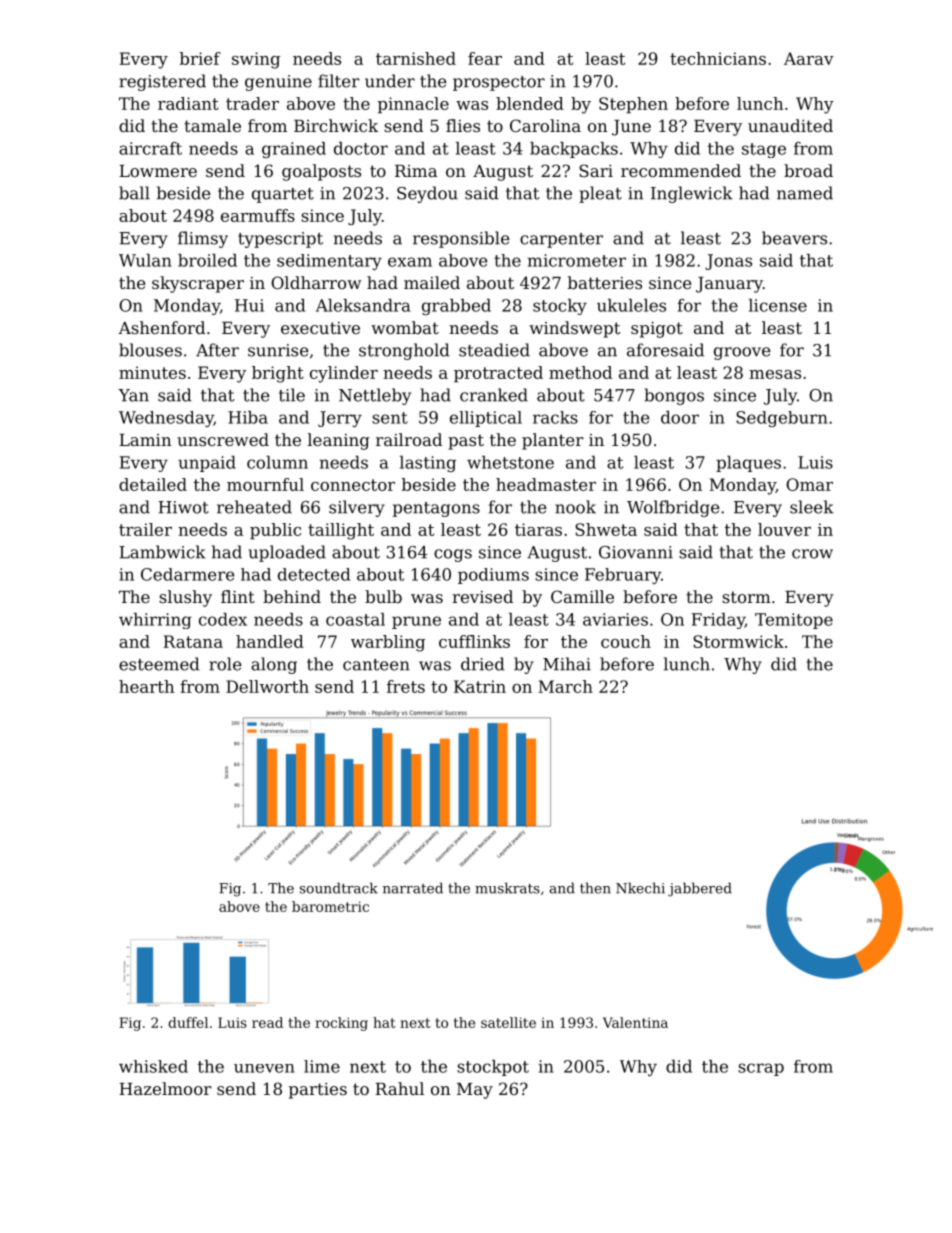 This screenshot has width=952, height=1233. Describe the element at coordinates (674, 396) in the screenshot. I see `bongos` at that location.
